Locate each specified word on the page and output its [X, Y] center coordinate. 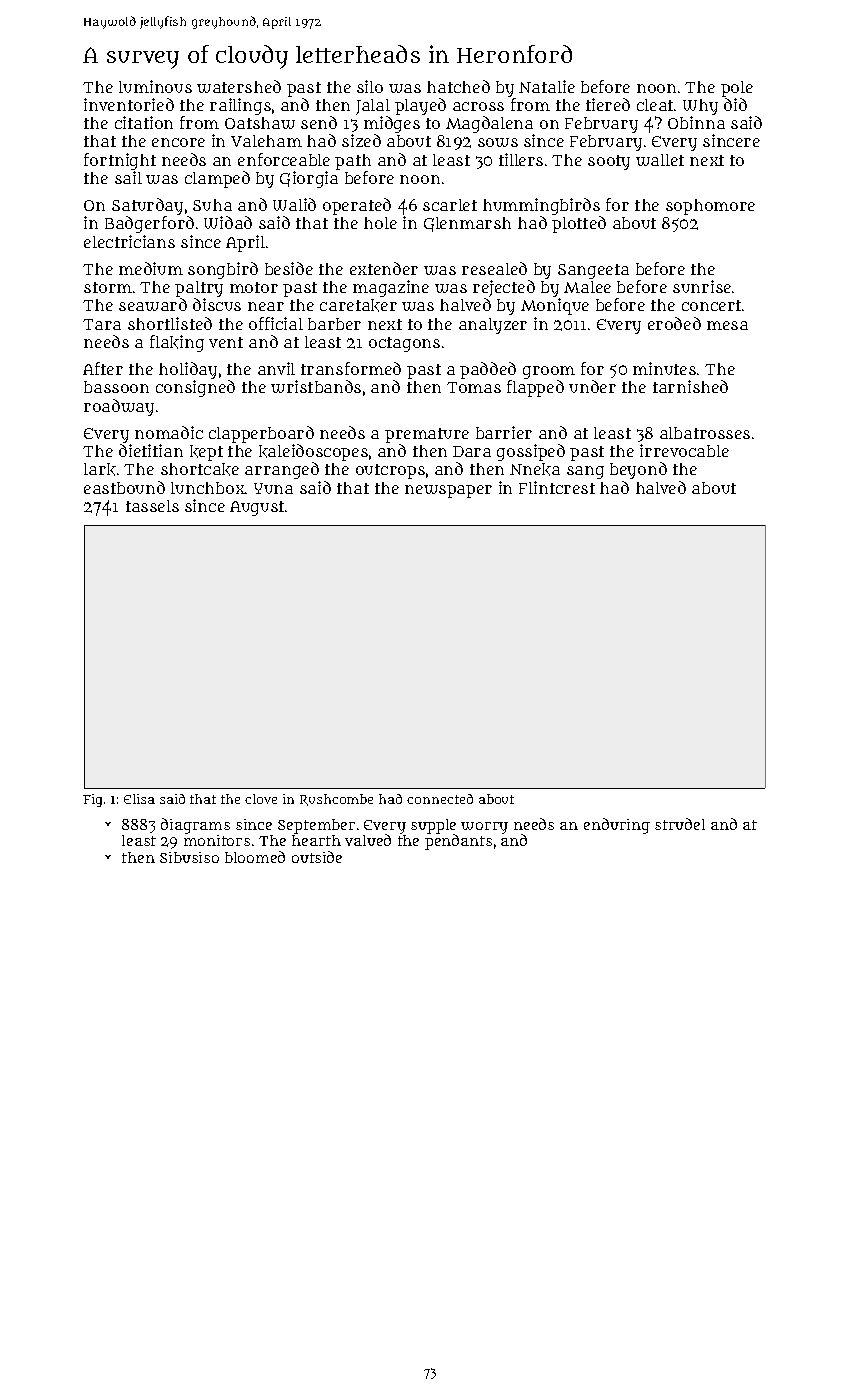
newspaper [448, 491]
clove [261, 799]
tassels [152, 506]
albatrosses [705, 433]
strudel [680, 824]
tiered [608, 104]
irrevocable [684, 450]
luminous [155, 86]
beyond [638, 470]
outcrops [390, 471]
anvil [276, 368]
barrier [504, 432]
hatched [458, 86]
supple [433, 826]
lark [100, 469]
